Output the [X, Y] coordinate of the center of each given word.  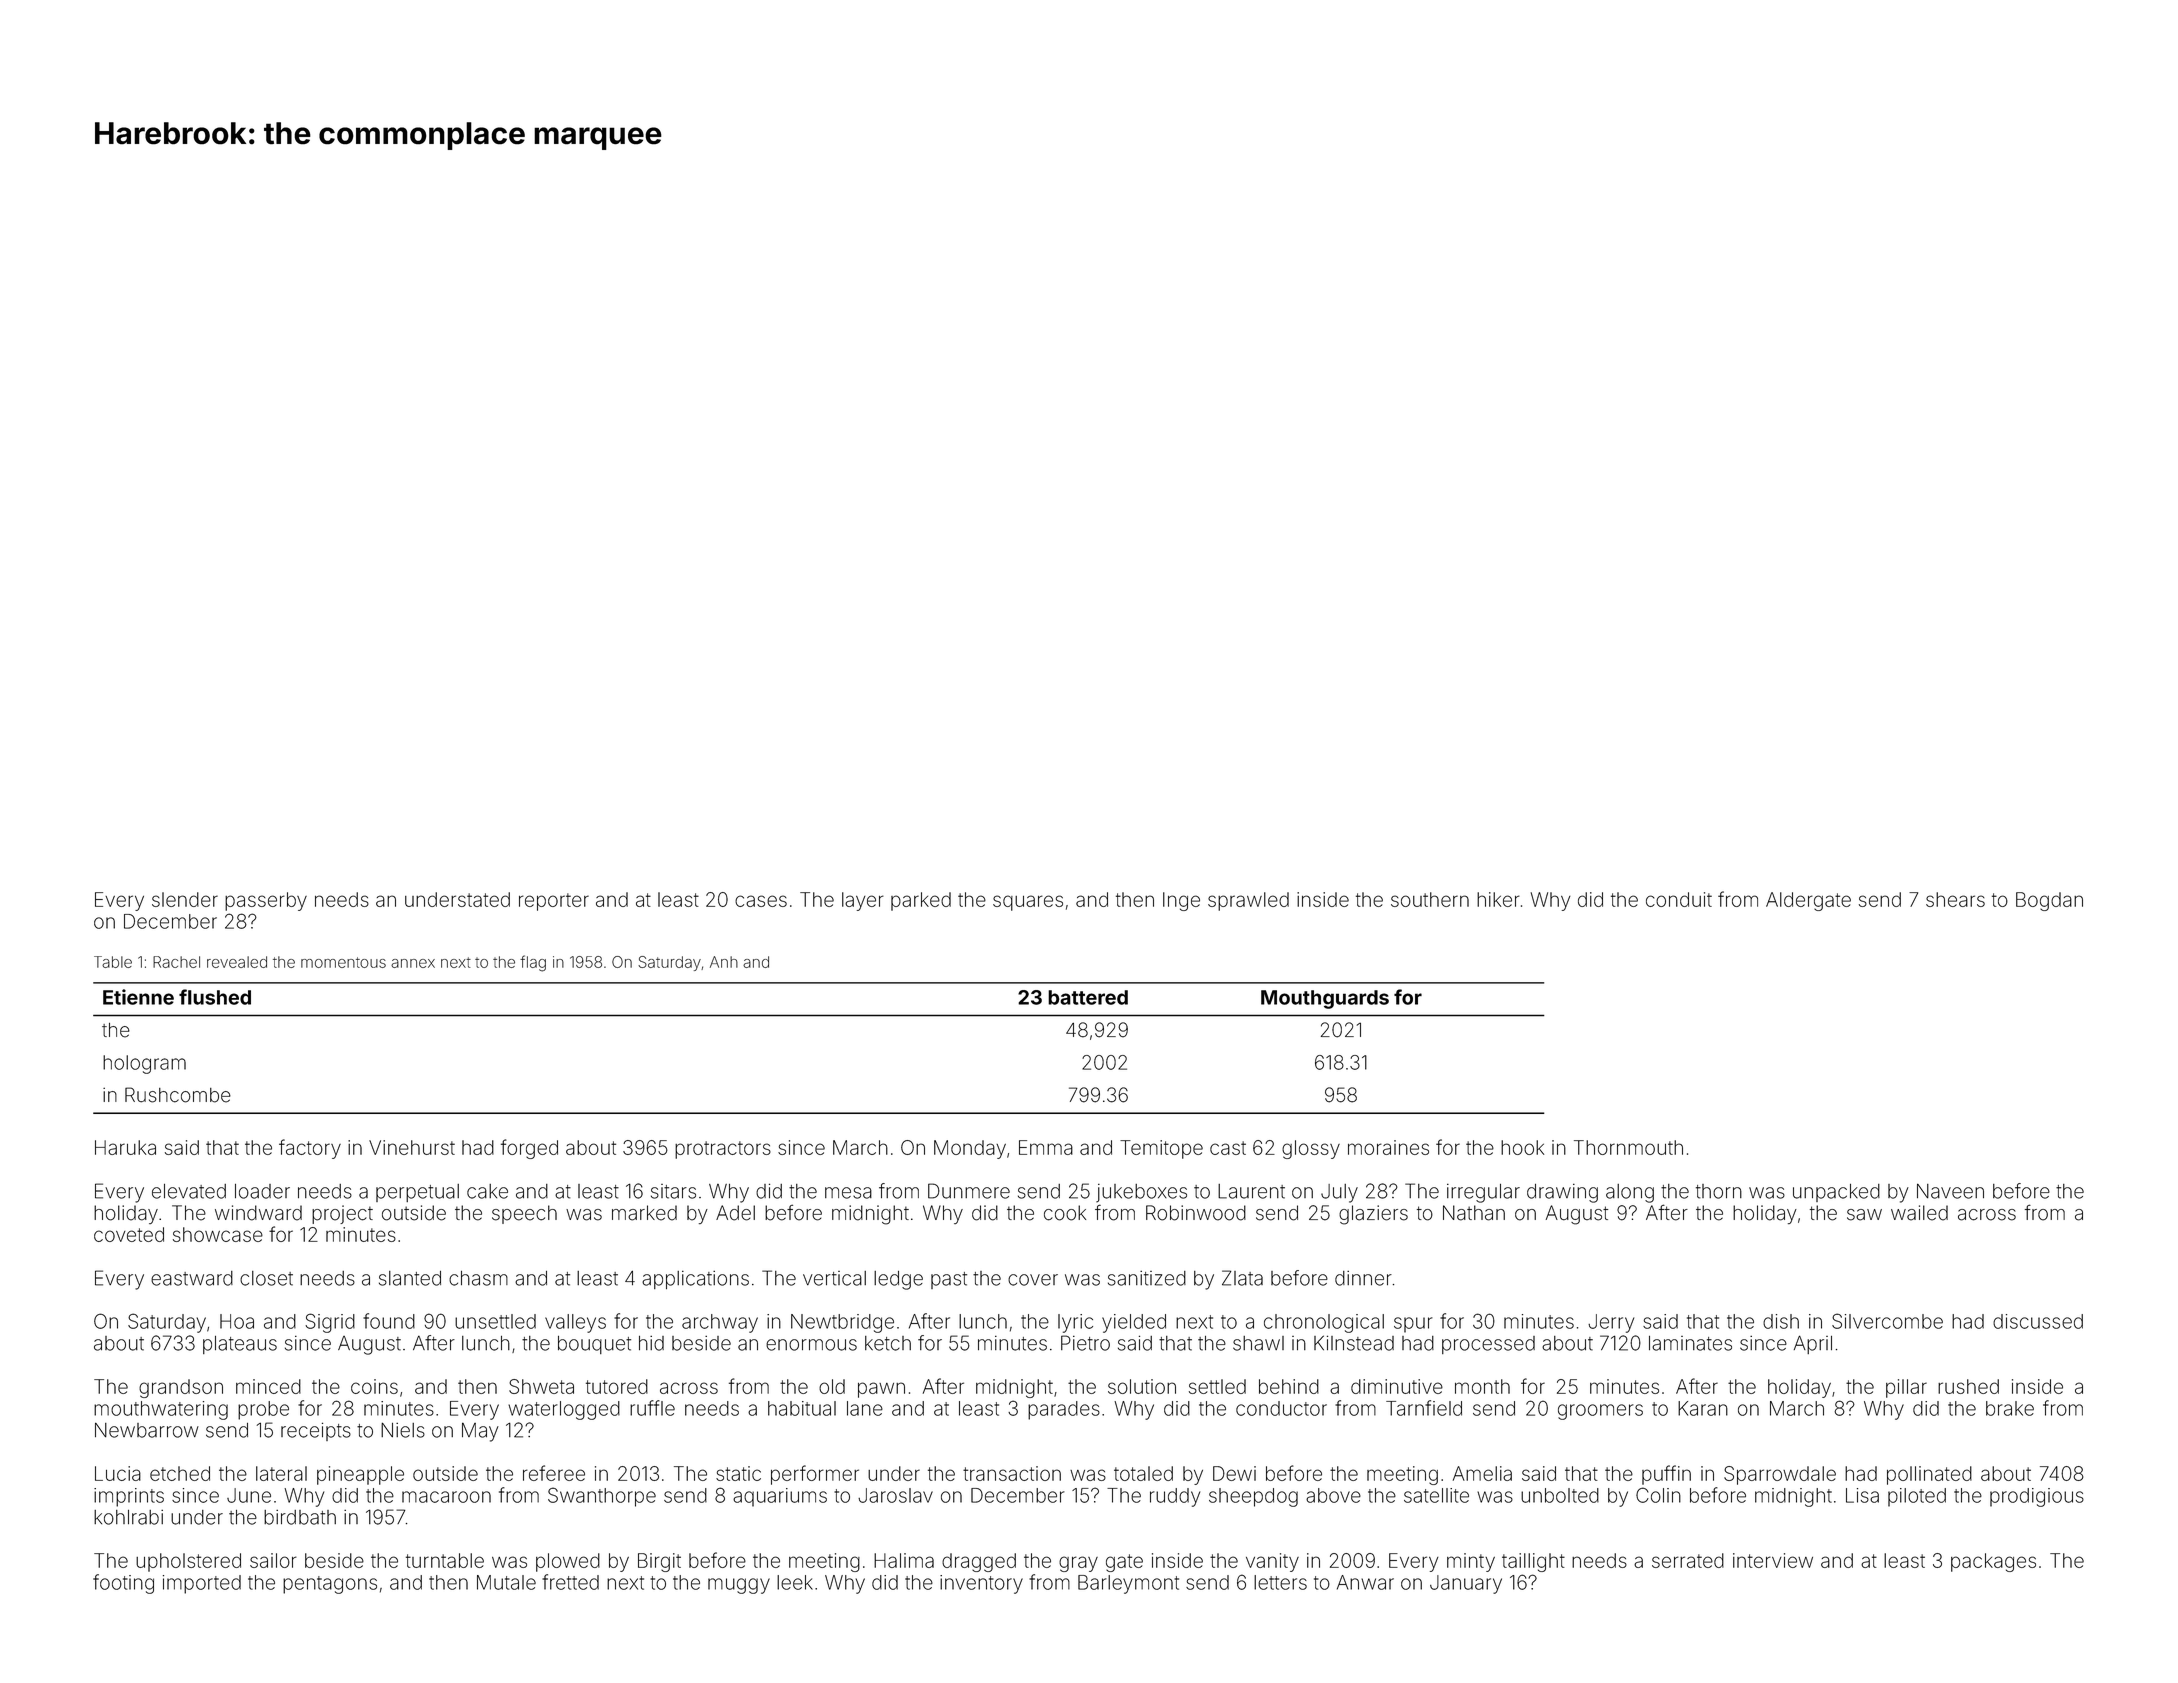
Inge [1181, 901]
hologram [144, 1064]
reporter [554, 902]
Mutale [506, 1582]
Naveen [1950, 1191]
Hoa [237, 1321]
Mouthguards [1325, 999]
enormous [811, 1345]
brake [2010, 1408]
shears [1955, 899]
